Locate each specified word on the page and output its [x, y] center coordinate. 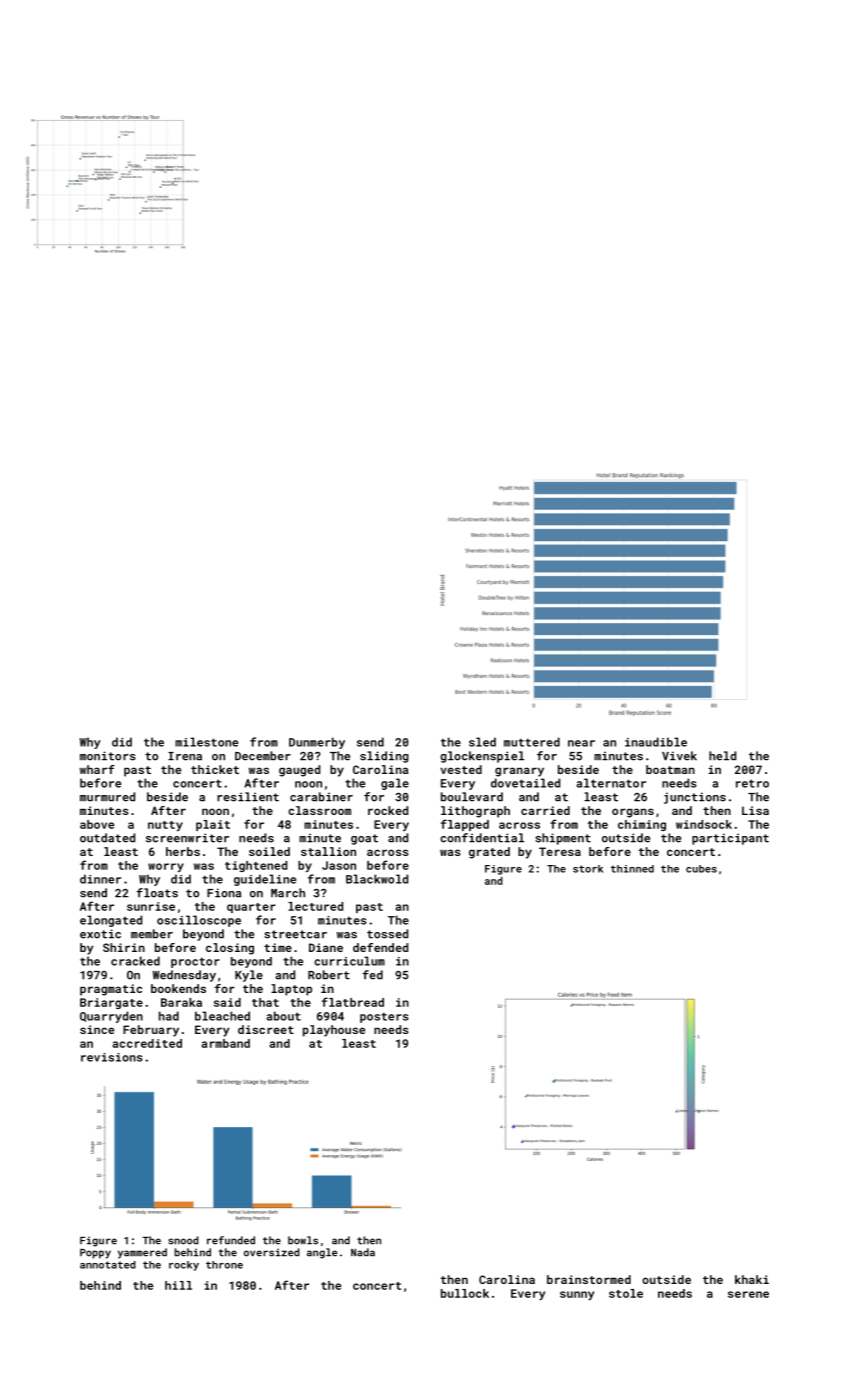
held [722, 756]
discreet [266, 1029]
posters [384, 1017]
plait [213, 825]
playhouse [334, 1031]
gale [395, 784]
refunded [231, 1240]
